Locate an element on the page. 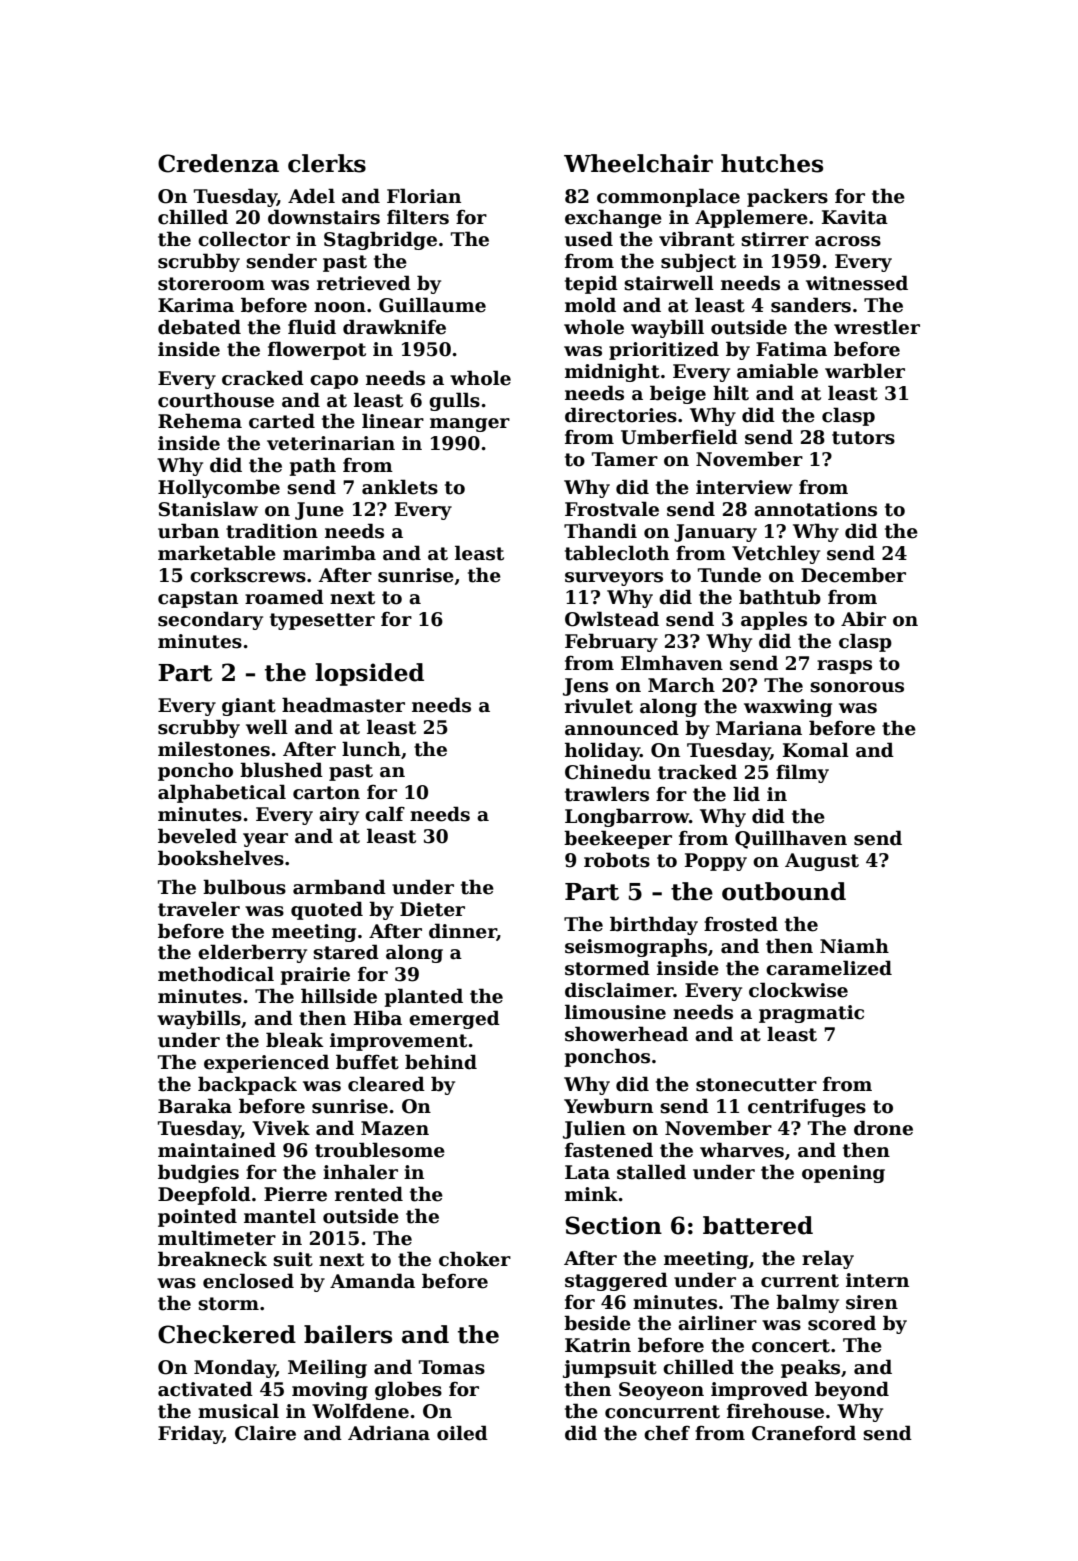  Wheelchair is located at coordinates (638, 163).
